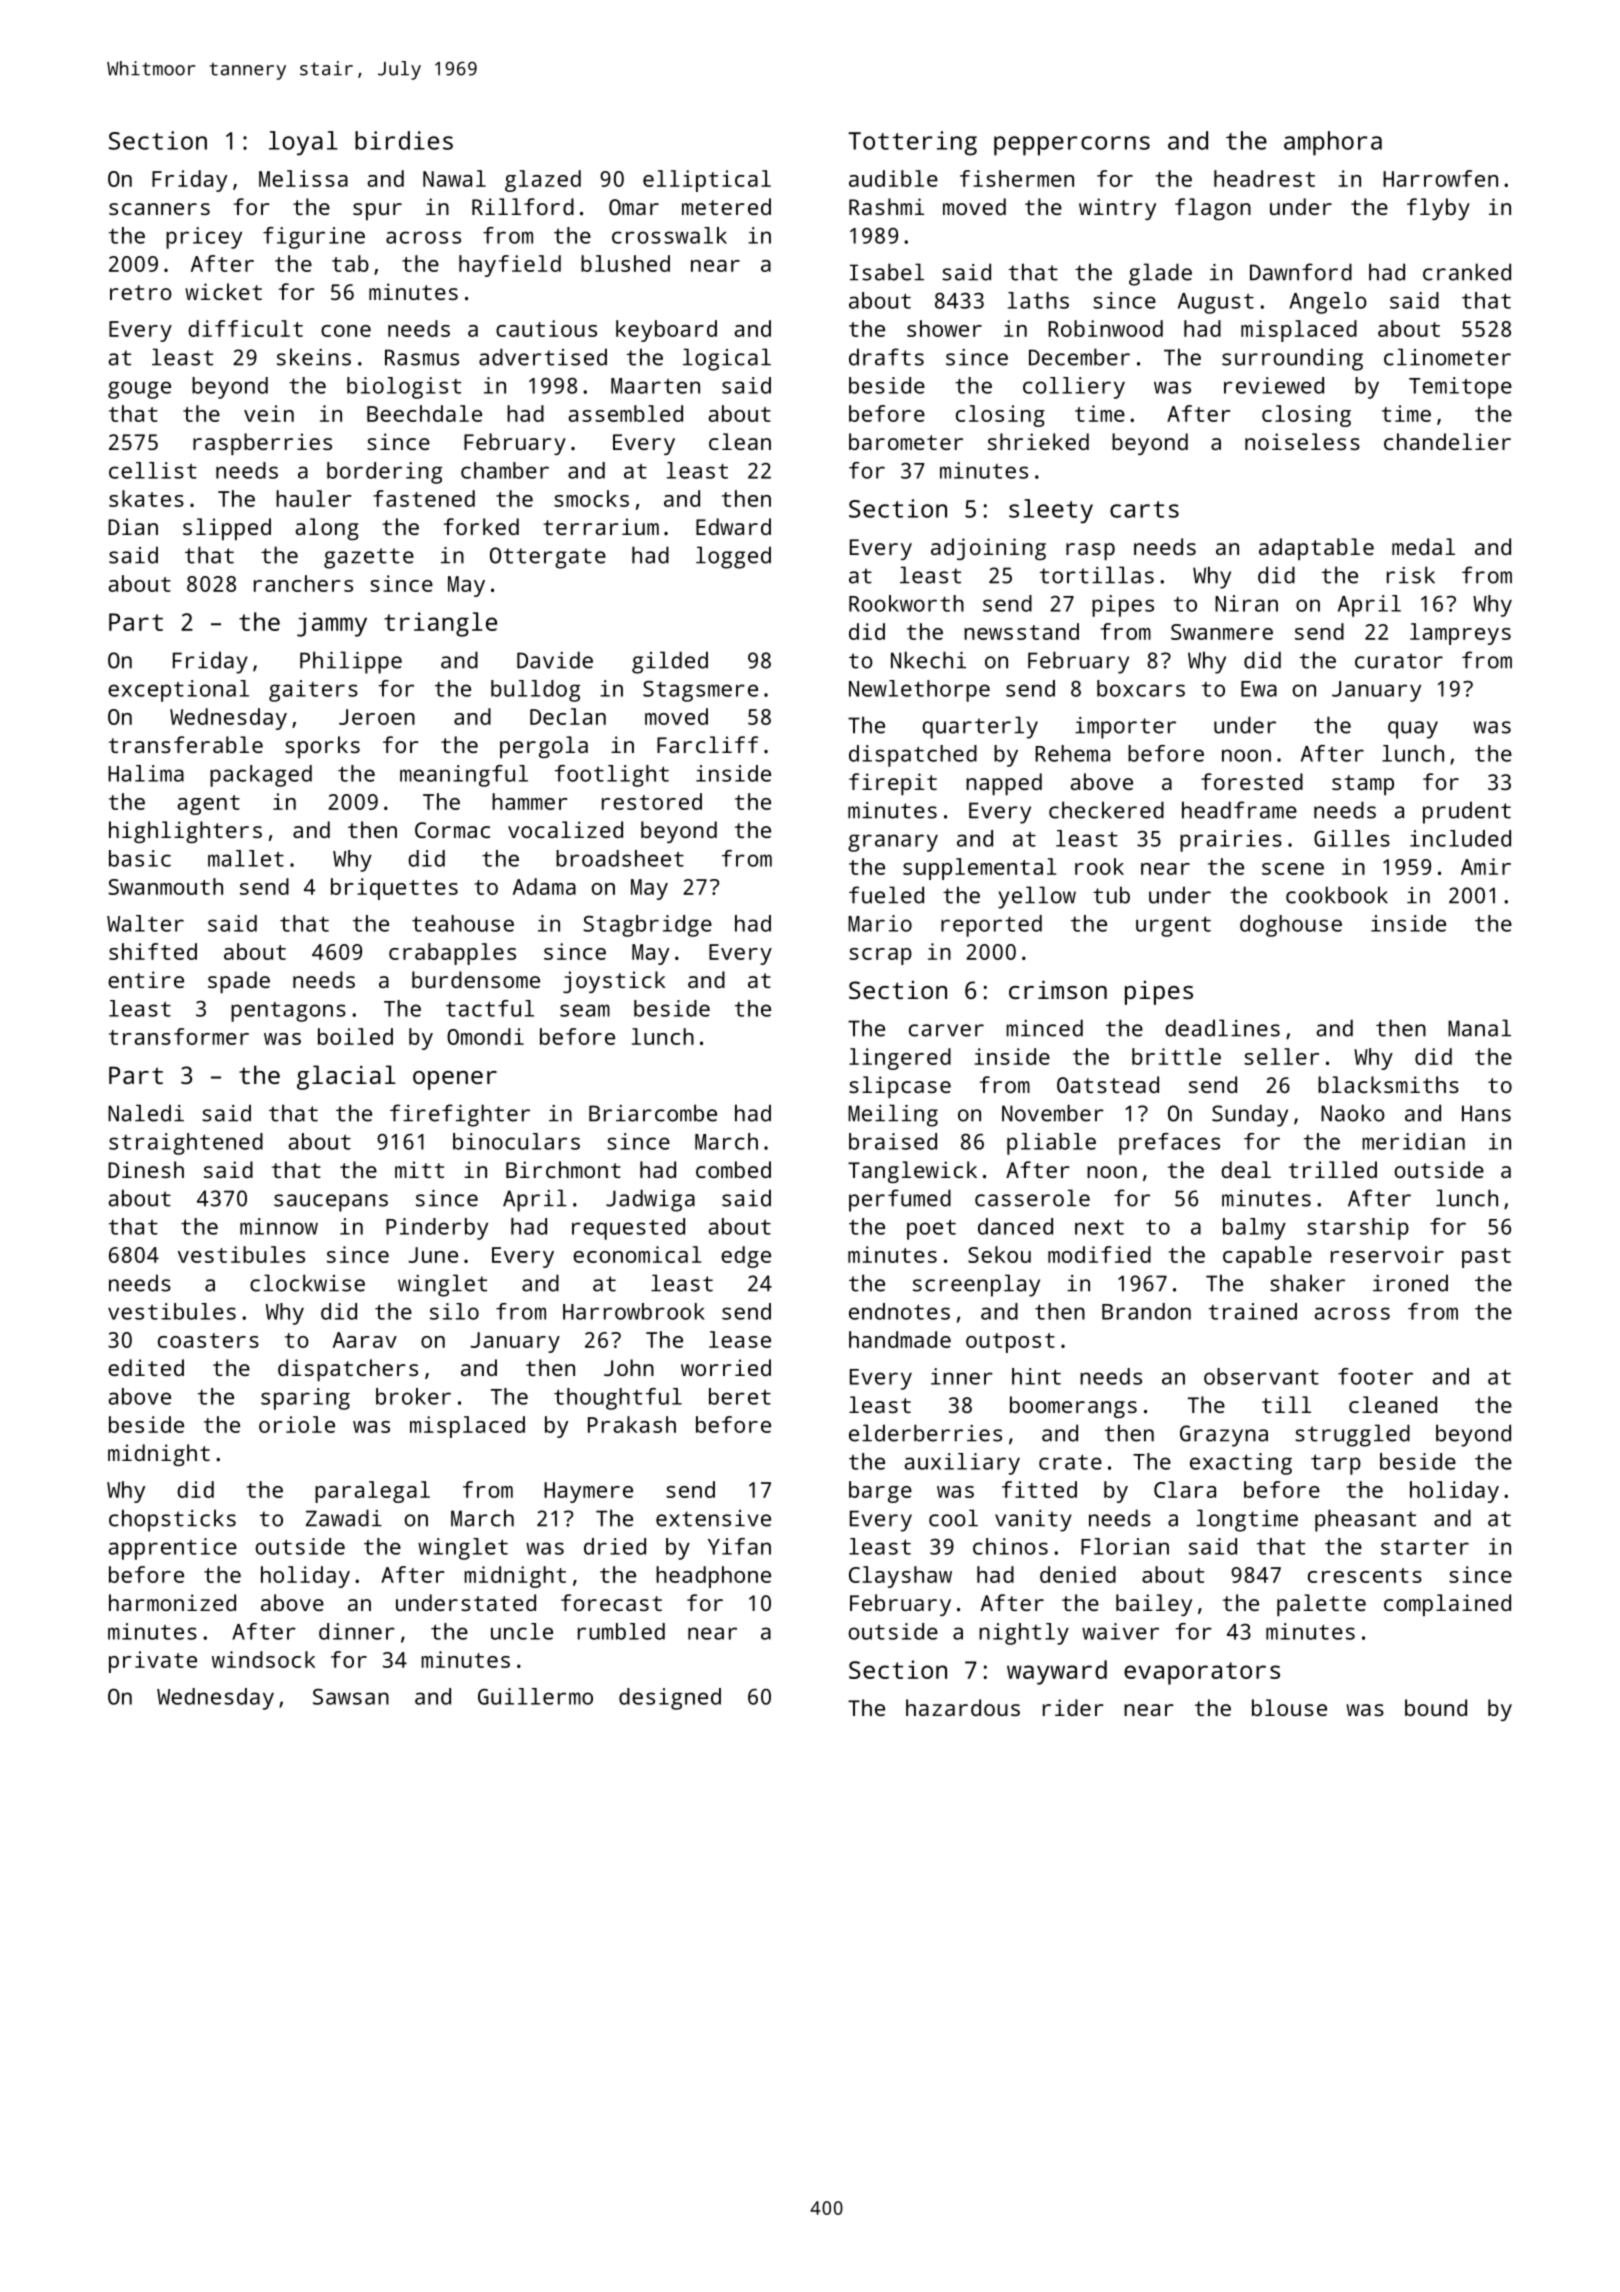 The width and height of the screenshot is (1620, 2292). I want to click on uncle, so click(522, 1631).
